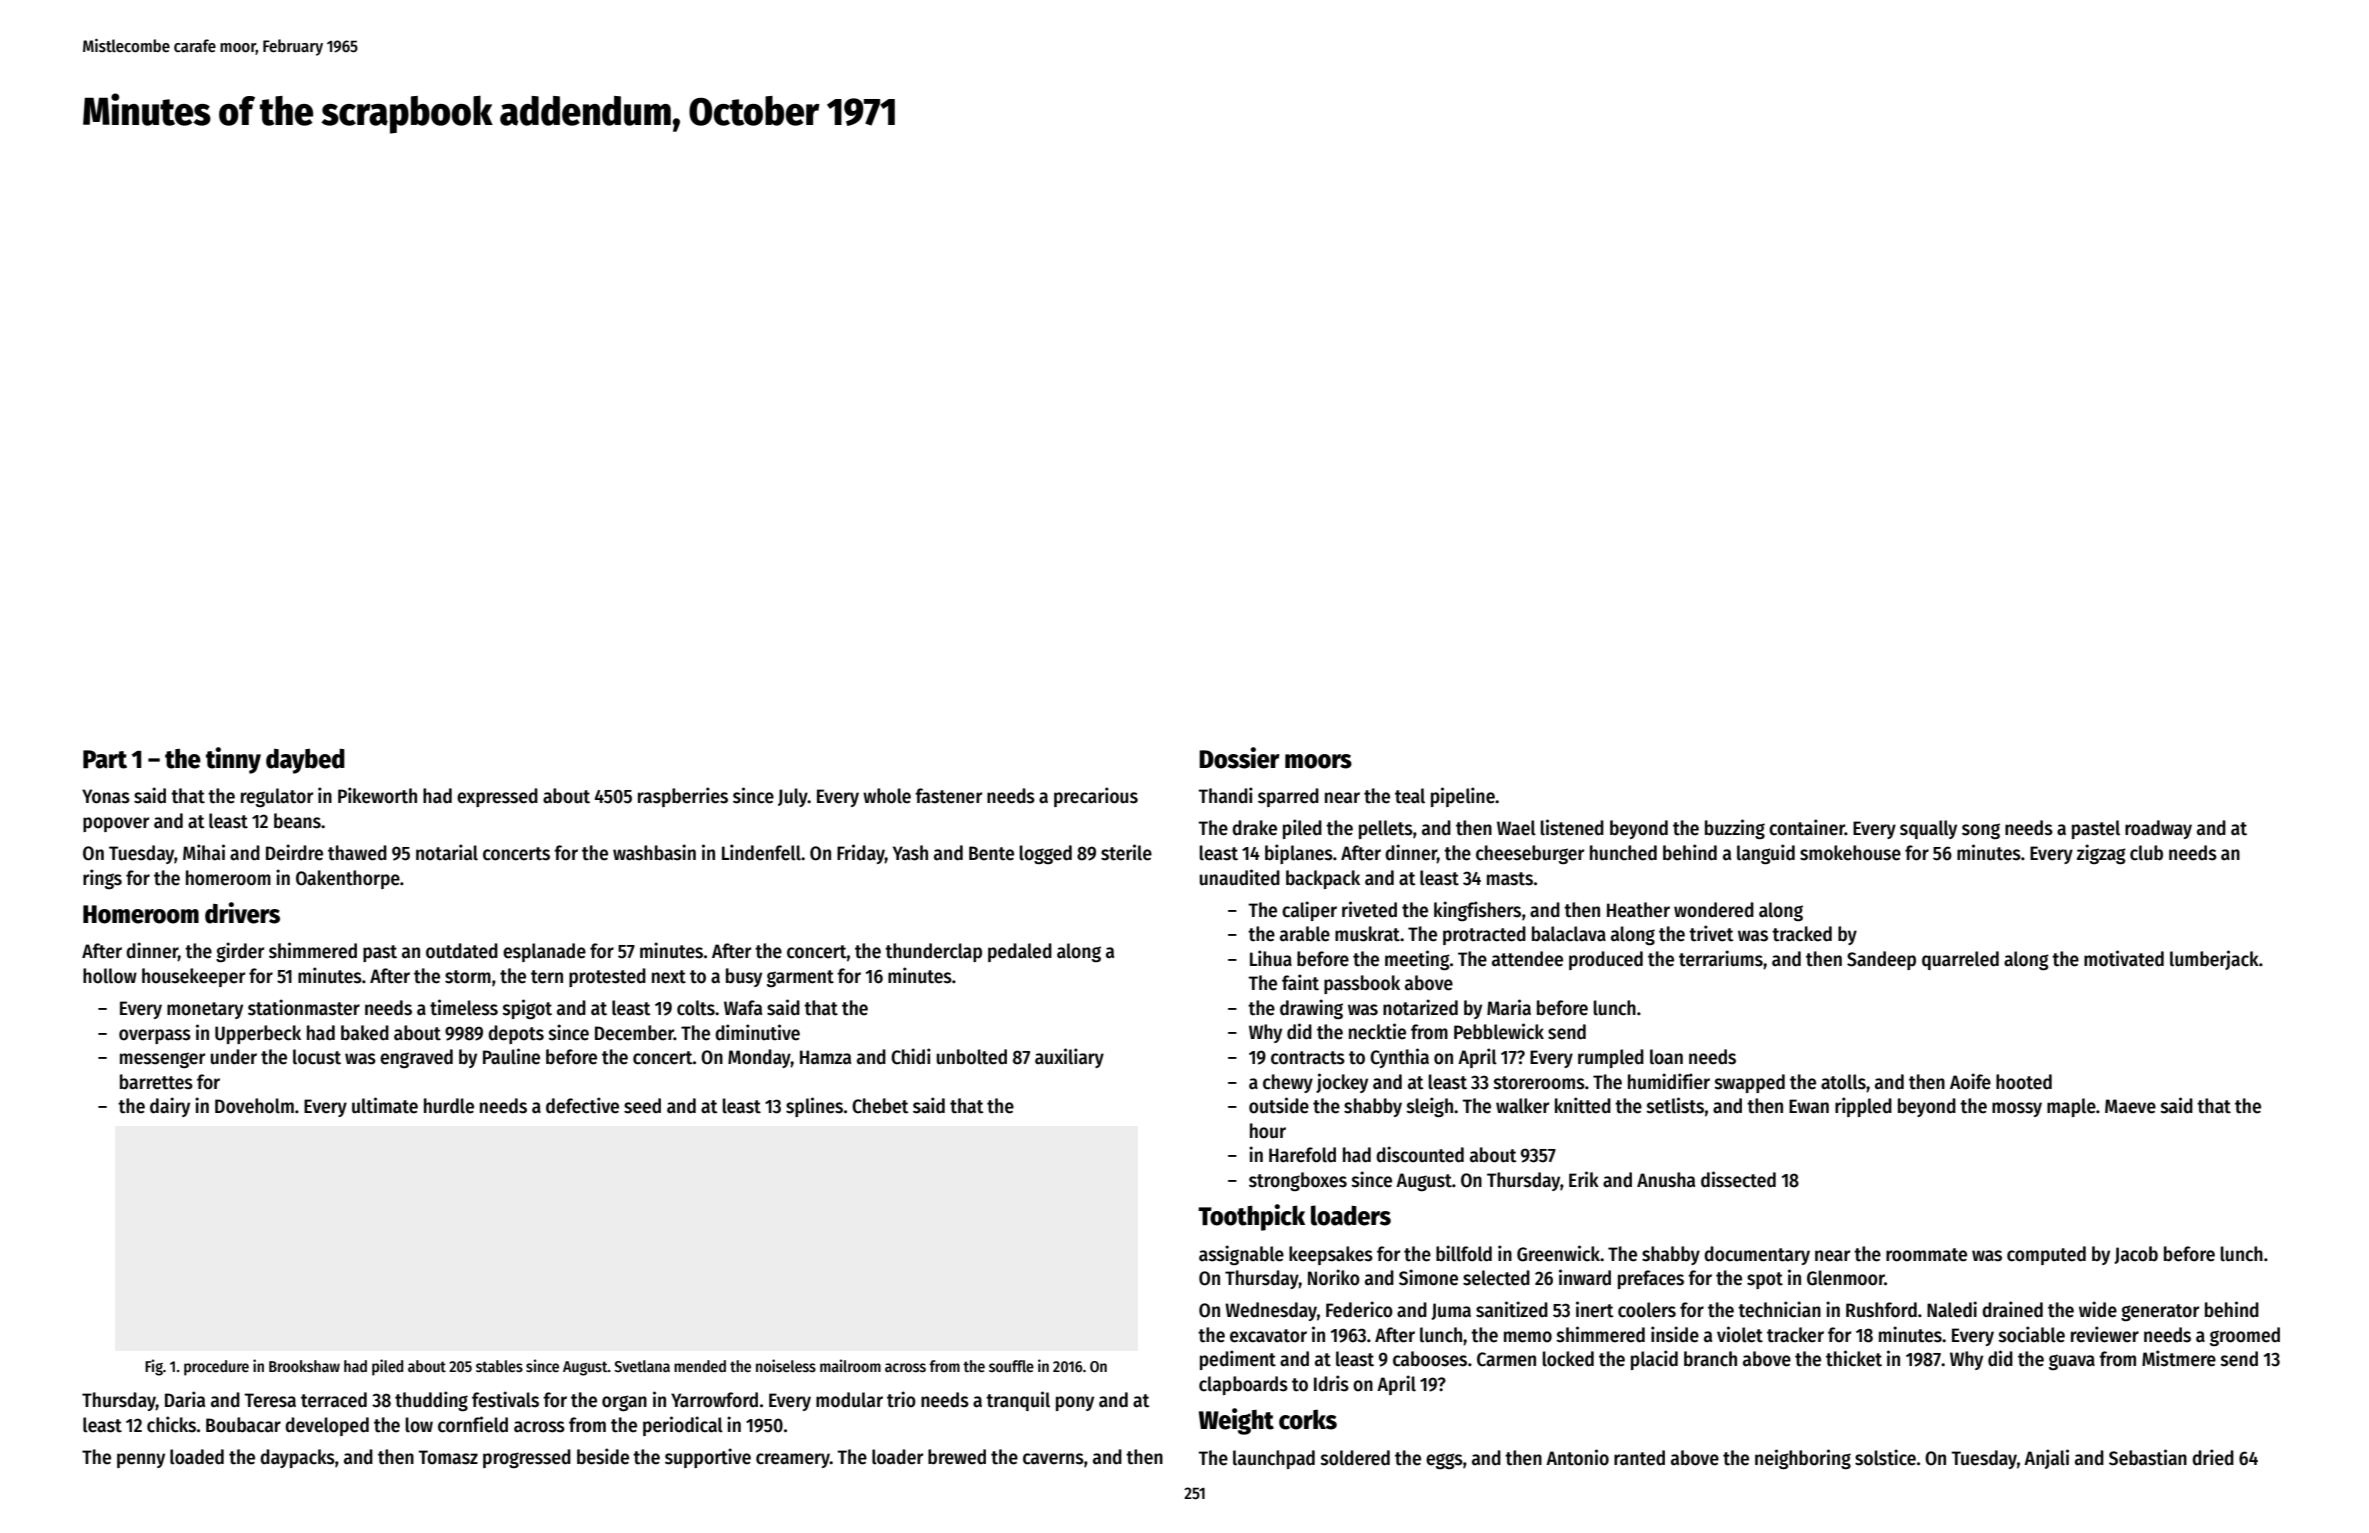 The width and height of the screenshot is (2369, 1533). Describe the element at coordinates (1928, 829) in the screenshot. I see `squally` at that location.
